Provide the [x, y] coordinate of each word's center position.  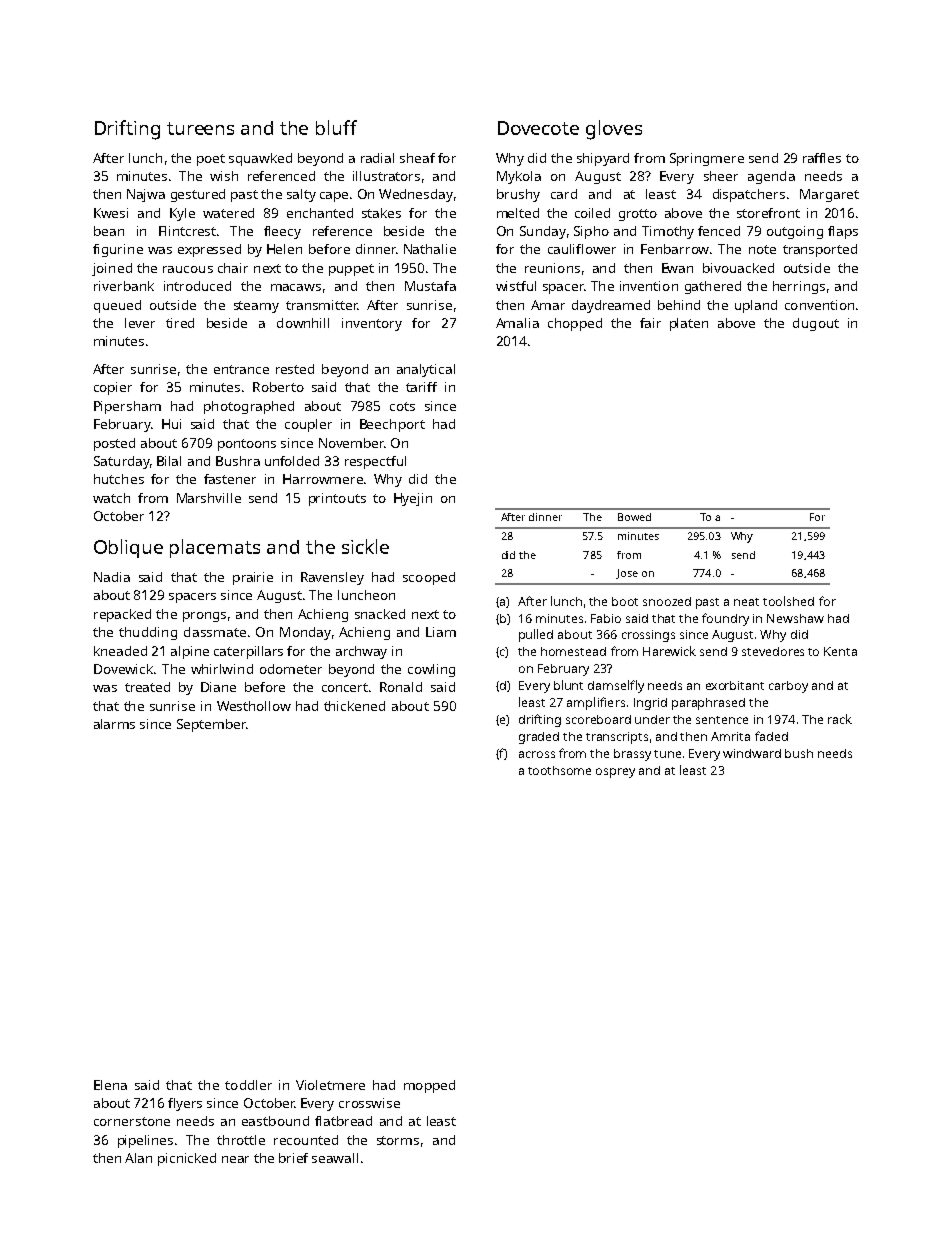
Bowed [634, 517]
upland [756, 306]
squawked [260, 159]
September [211, 725]
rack [840, 719]
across [537, 754]
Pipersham [127, 407]
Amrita [730, 736]
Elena [110, 1085]
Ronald [401, 687]
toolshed [788, 601]
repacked [122, 615]
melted [518, 213]
